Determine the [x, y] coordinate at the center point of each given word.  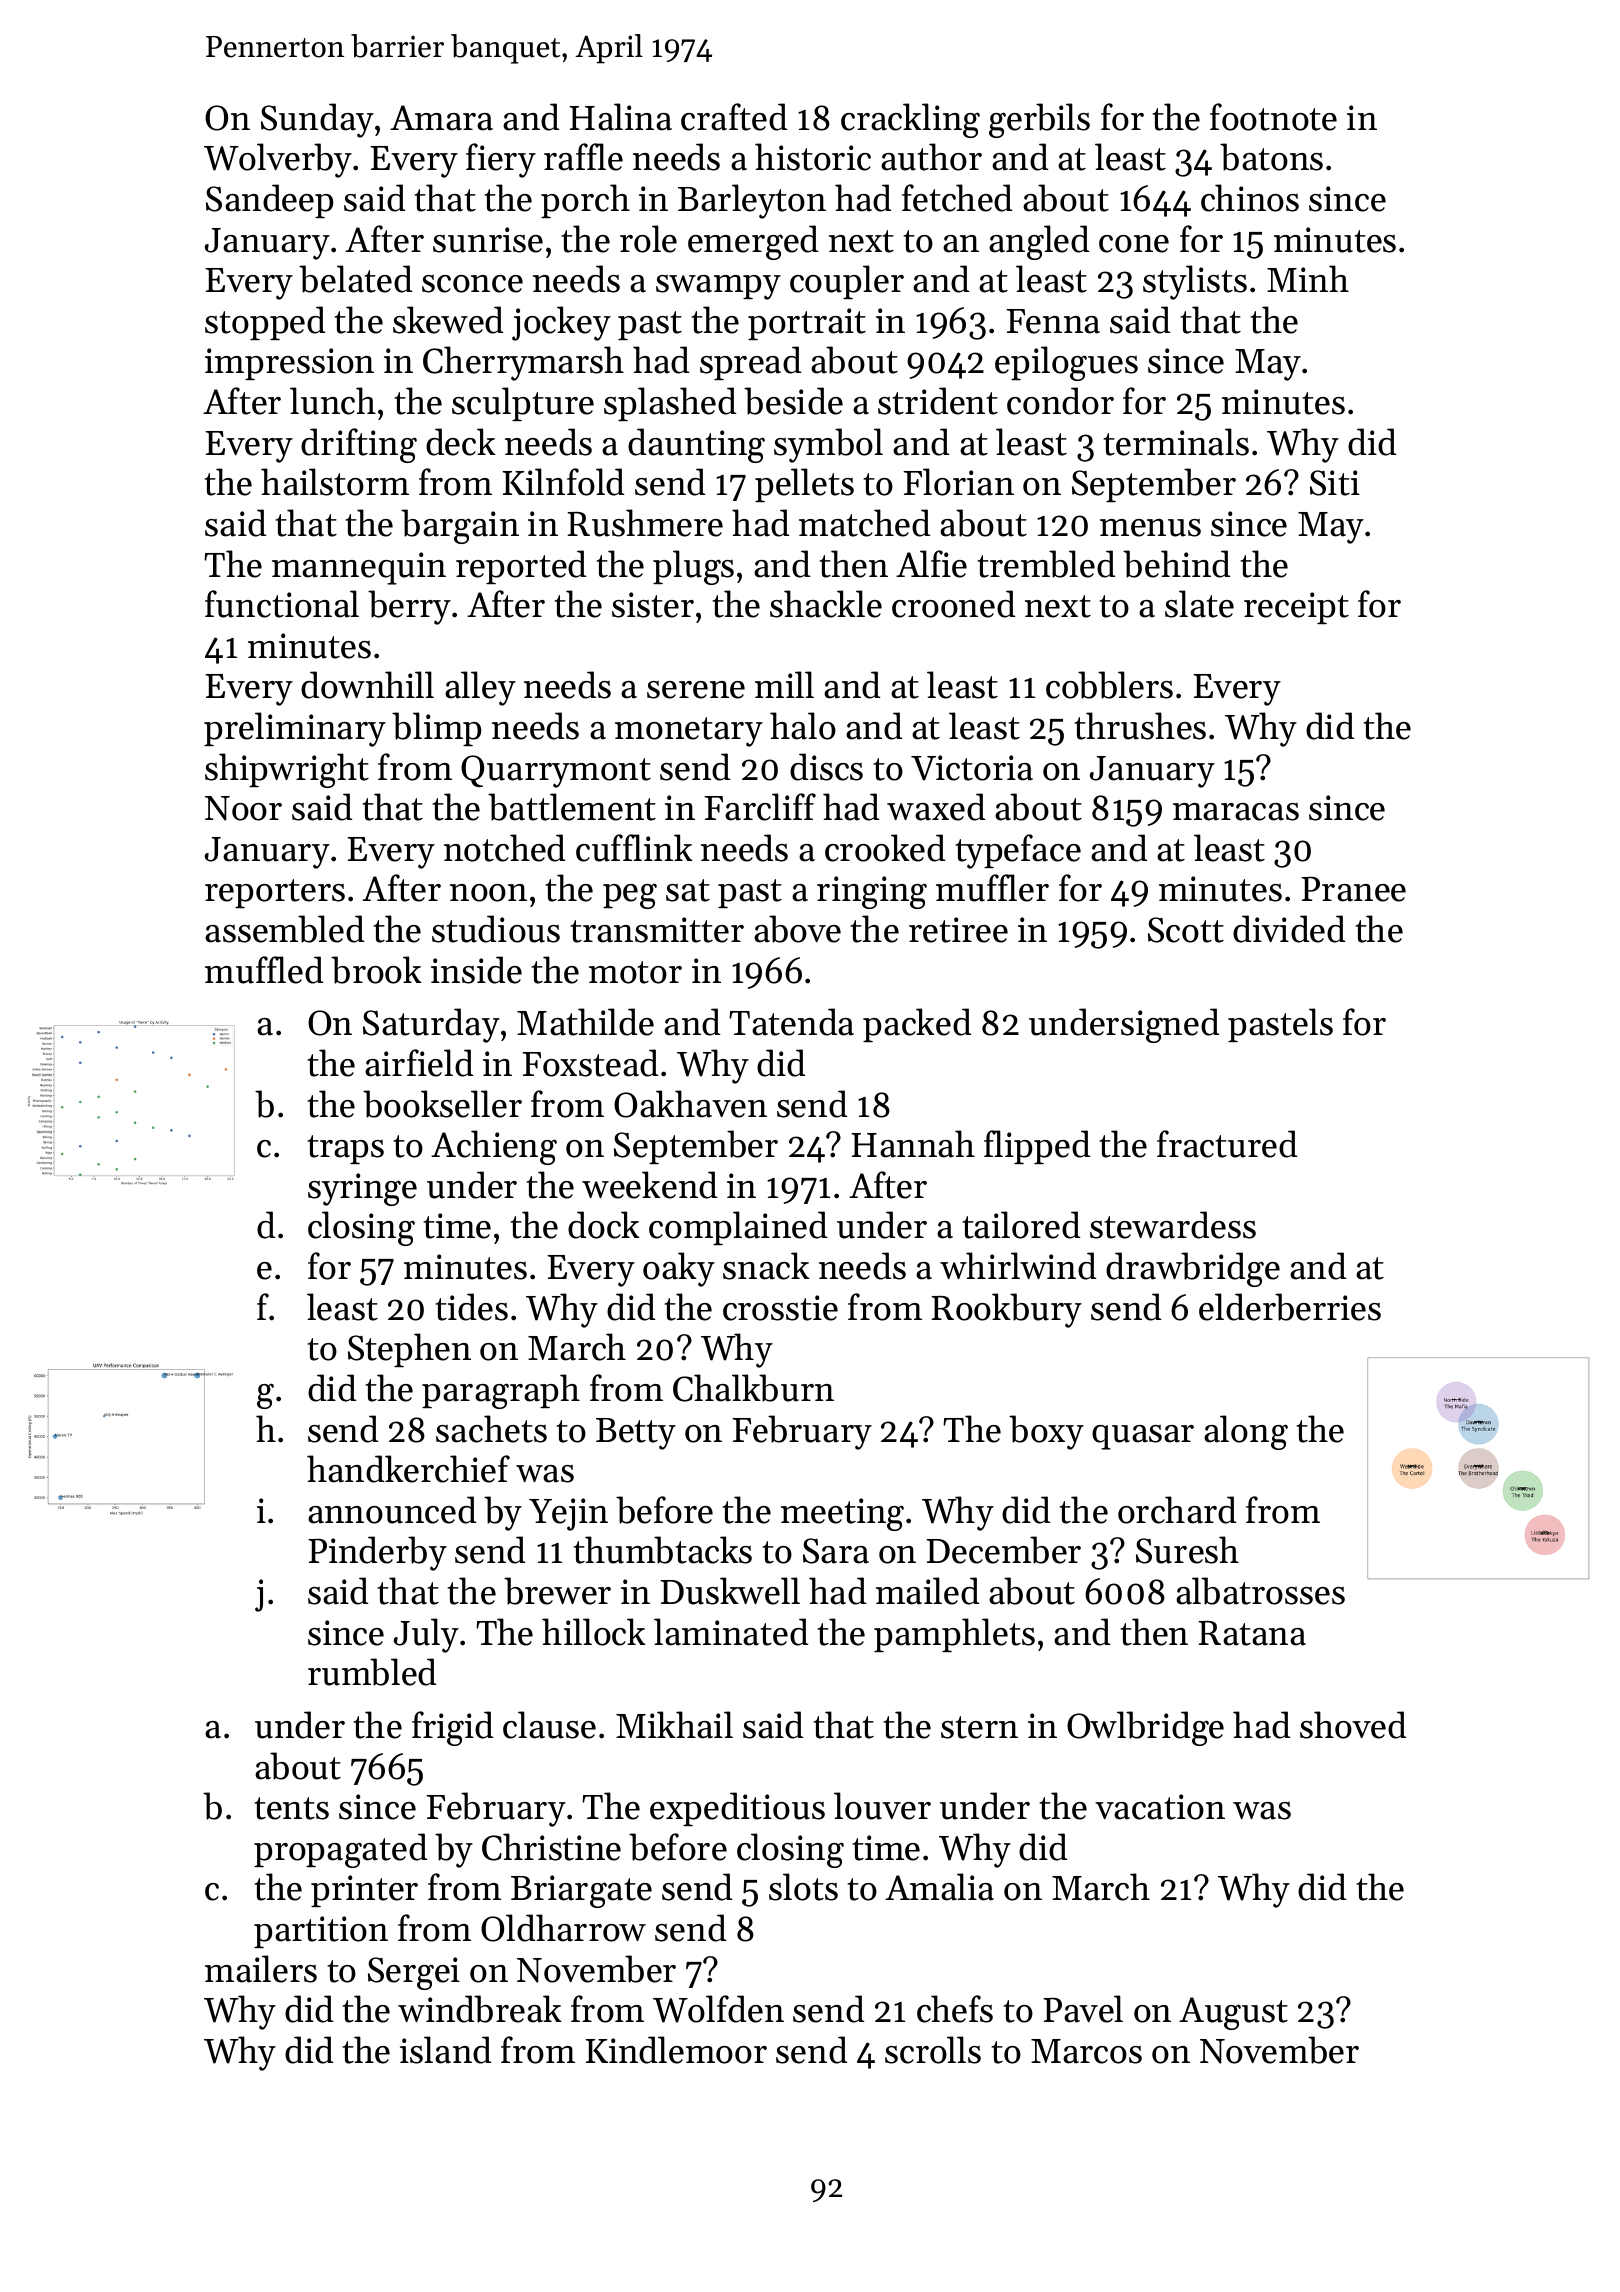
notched [504, 848]
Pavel [1083, 2009]
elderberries [1290, 1307]
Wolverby [278, 160]
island [445, 2050]
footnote [1273, 117]
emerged [753, 242]
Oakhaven [690, 1104]
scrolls [933, 2050]
